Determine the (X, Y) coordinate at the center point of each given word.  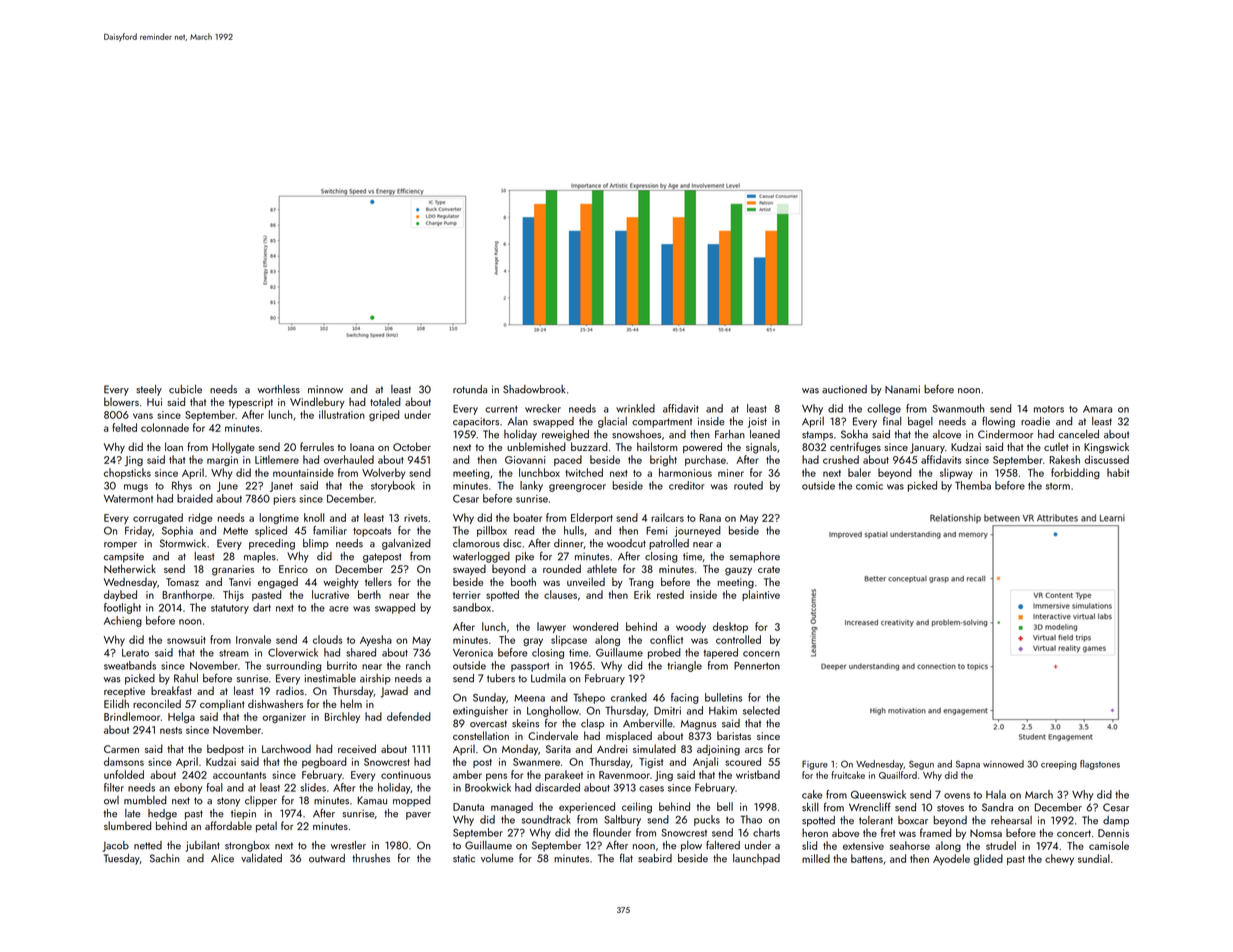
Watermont (128, 499)
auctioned (844, 389)
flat (626, 858)
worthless (279, 389)
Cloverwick (293, 652)
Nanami (902, 389)
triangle (684, 666)
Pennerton (757, 665)
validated (261, 858)
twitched (584, 472)
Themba (973, 485)
